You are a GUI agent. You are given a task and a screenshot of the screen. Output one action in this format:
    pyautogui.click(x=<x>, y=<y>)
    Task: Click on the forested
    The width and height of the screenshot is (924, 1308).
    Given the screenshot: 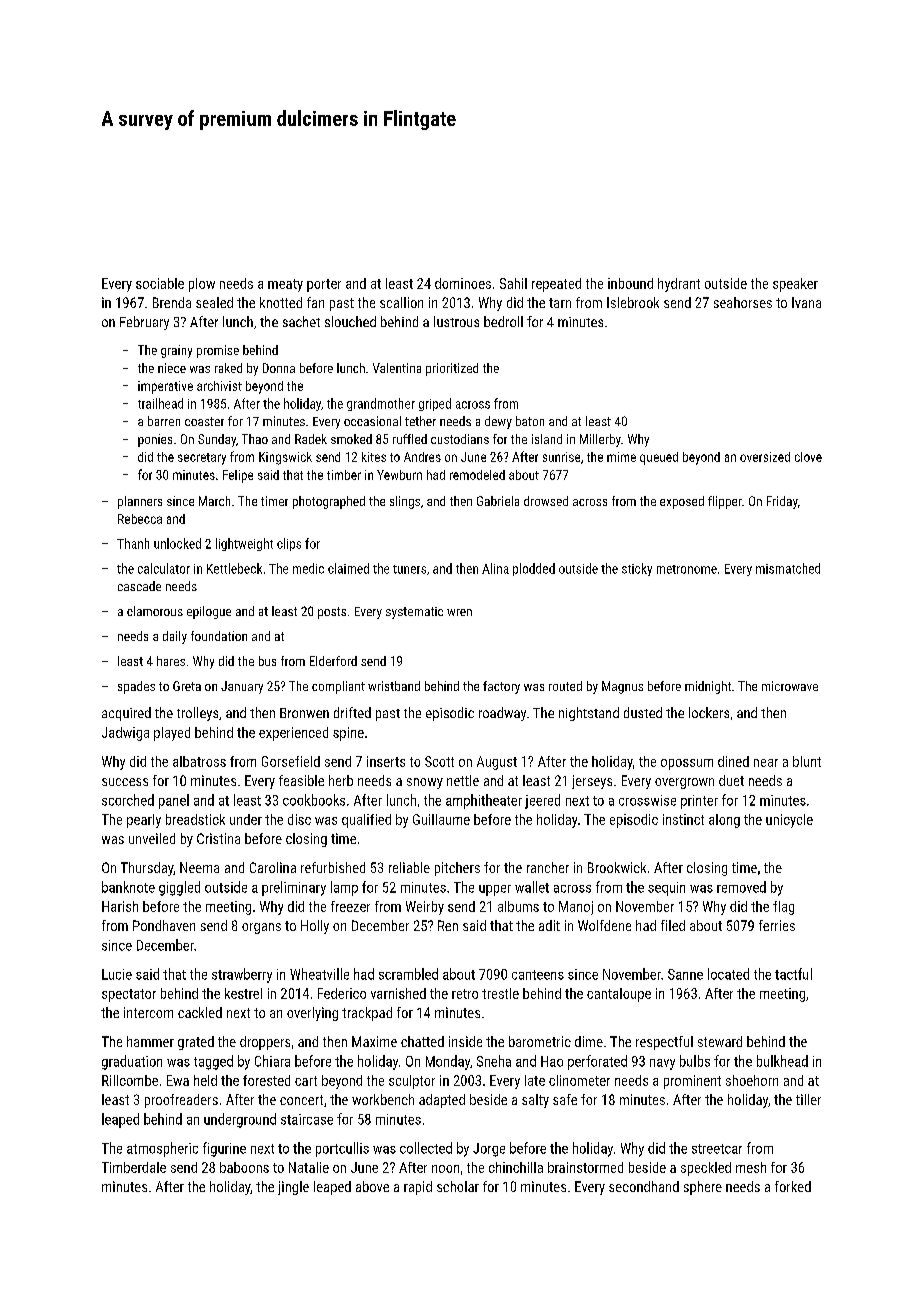 What is the action you would take?
    pyautogui.click(x=266, y=1080)
